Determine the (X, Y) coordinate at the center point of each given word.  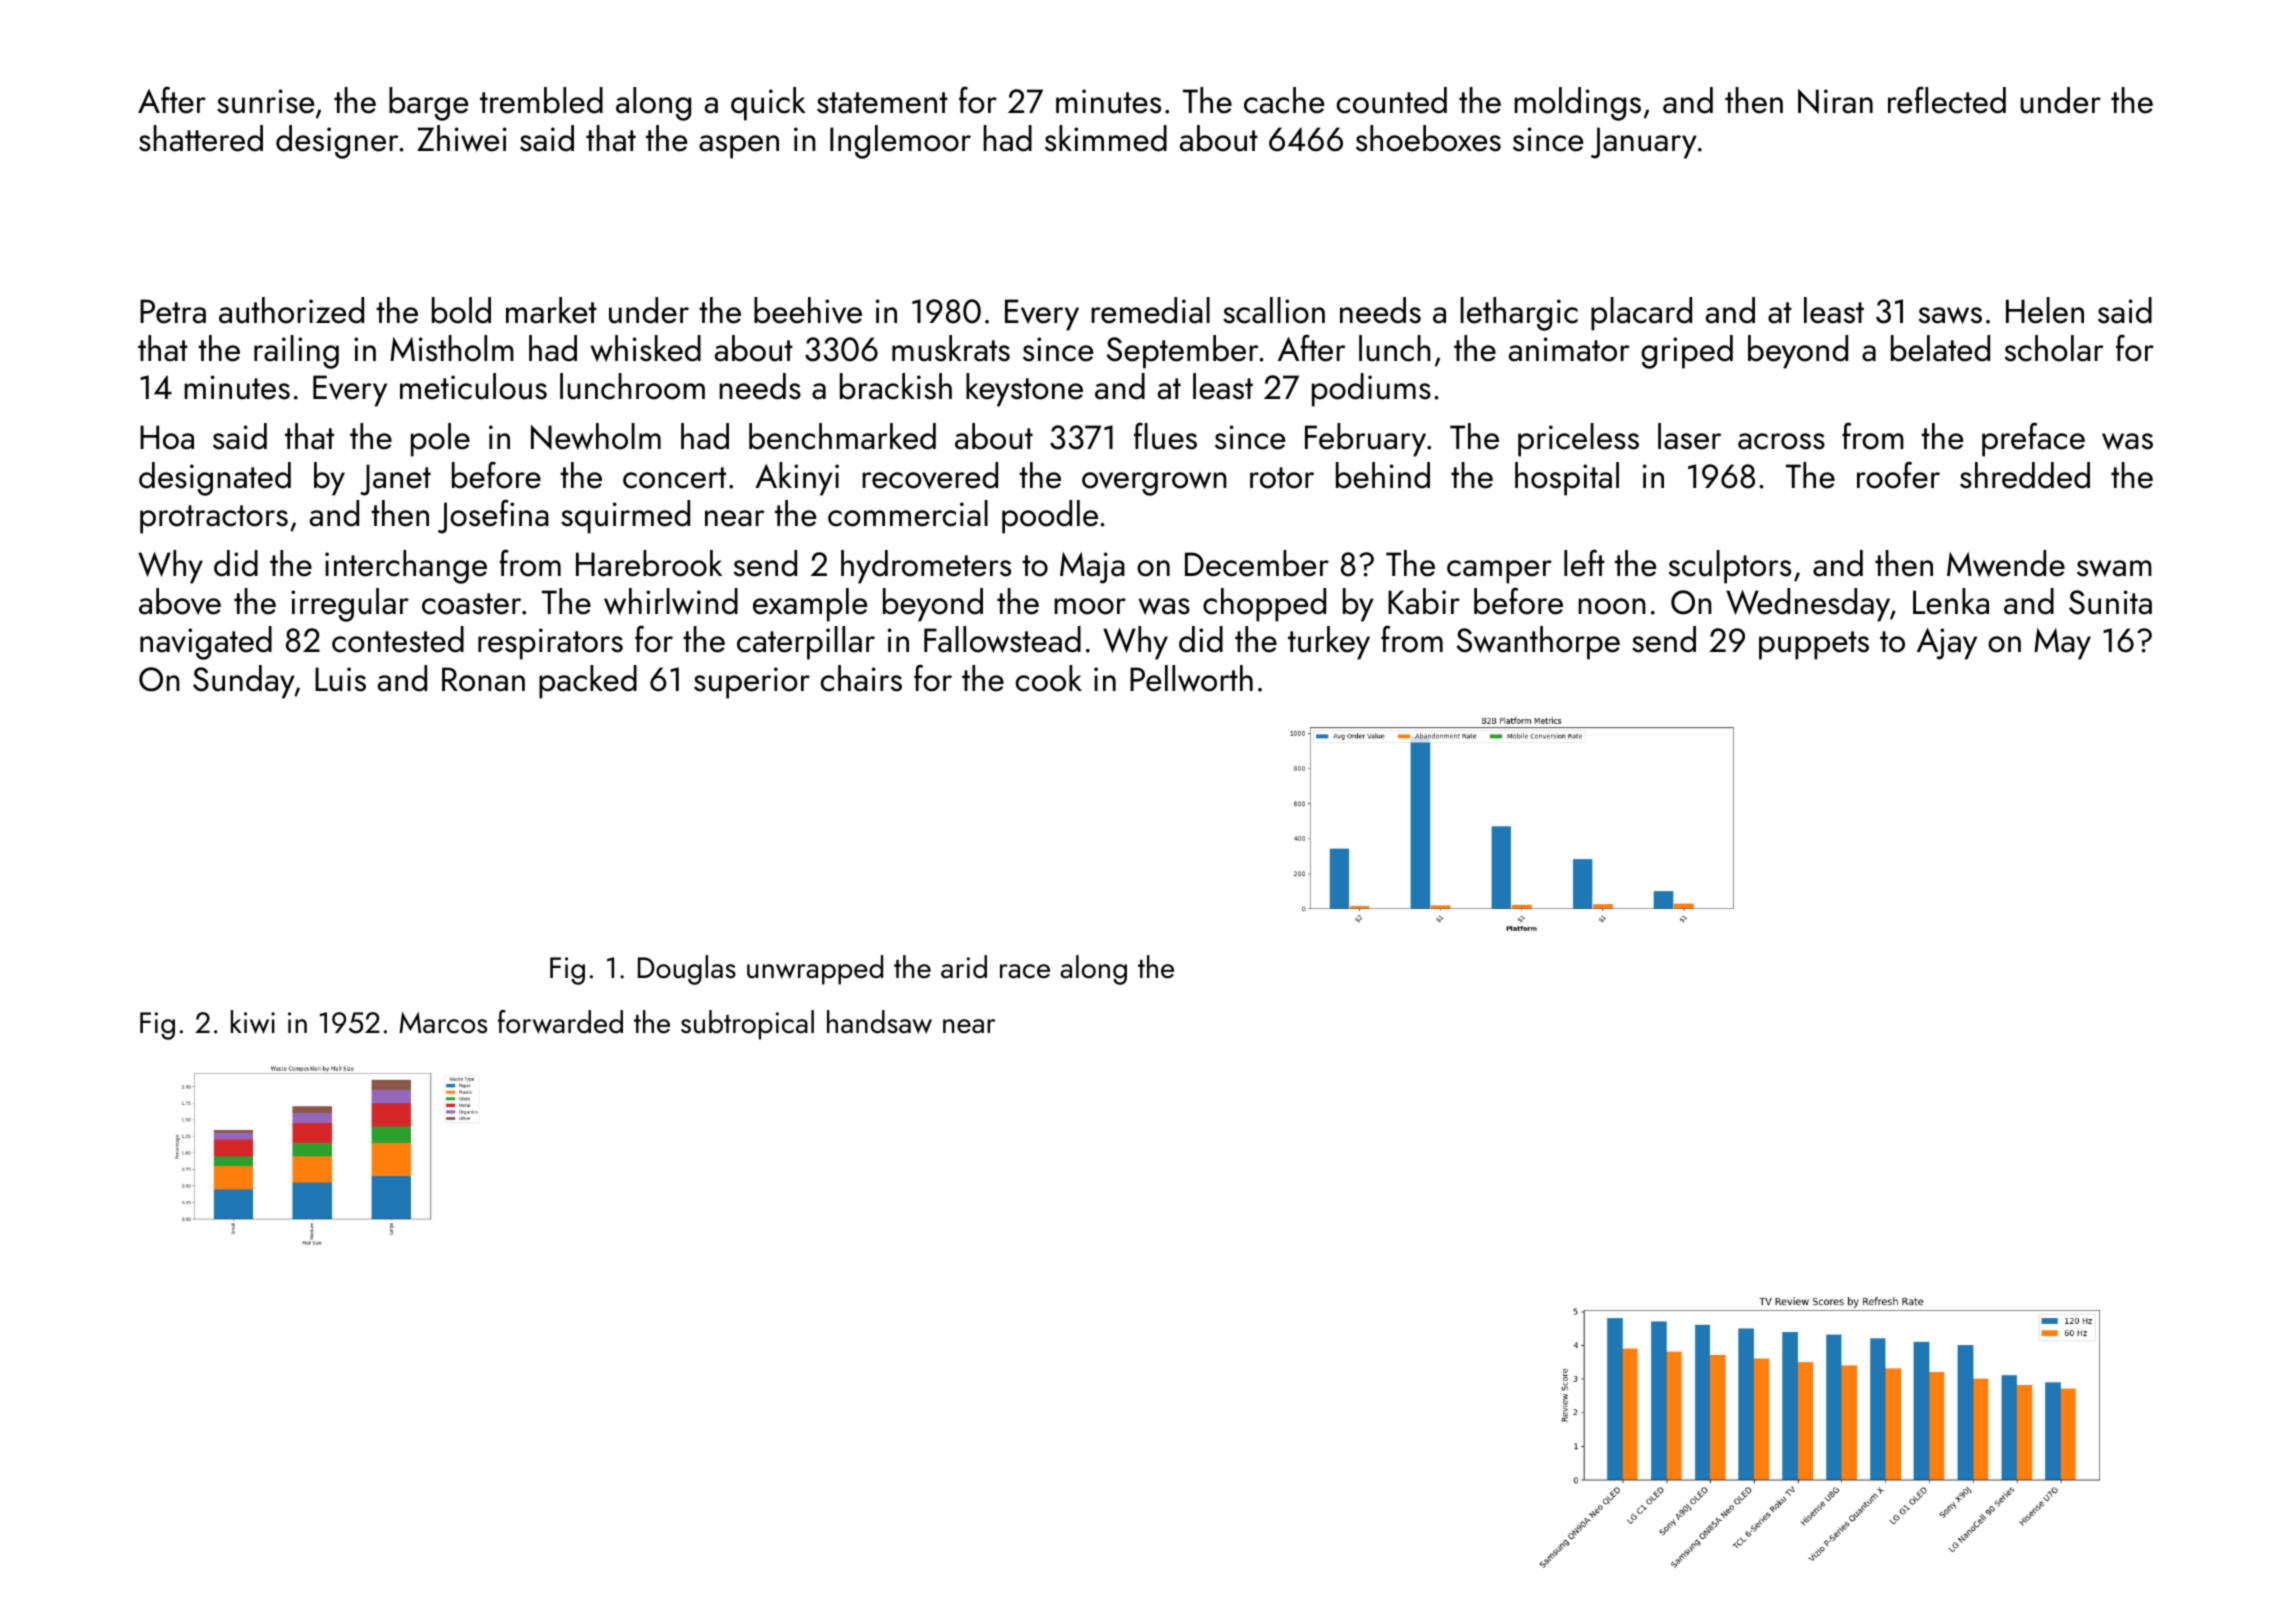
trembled (541, 100)
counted (1392, 100)
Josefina (493, 516)
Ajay (1947, 644)
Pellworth (1191, 678)
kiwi (253, 1022)
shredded (2025, 475)
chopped (1264, 605)
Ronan (483, 679)
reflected (1947, 100)
